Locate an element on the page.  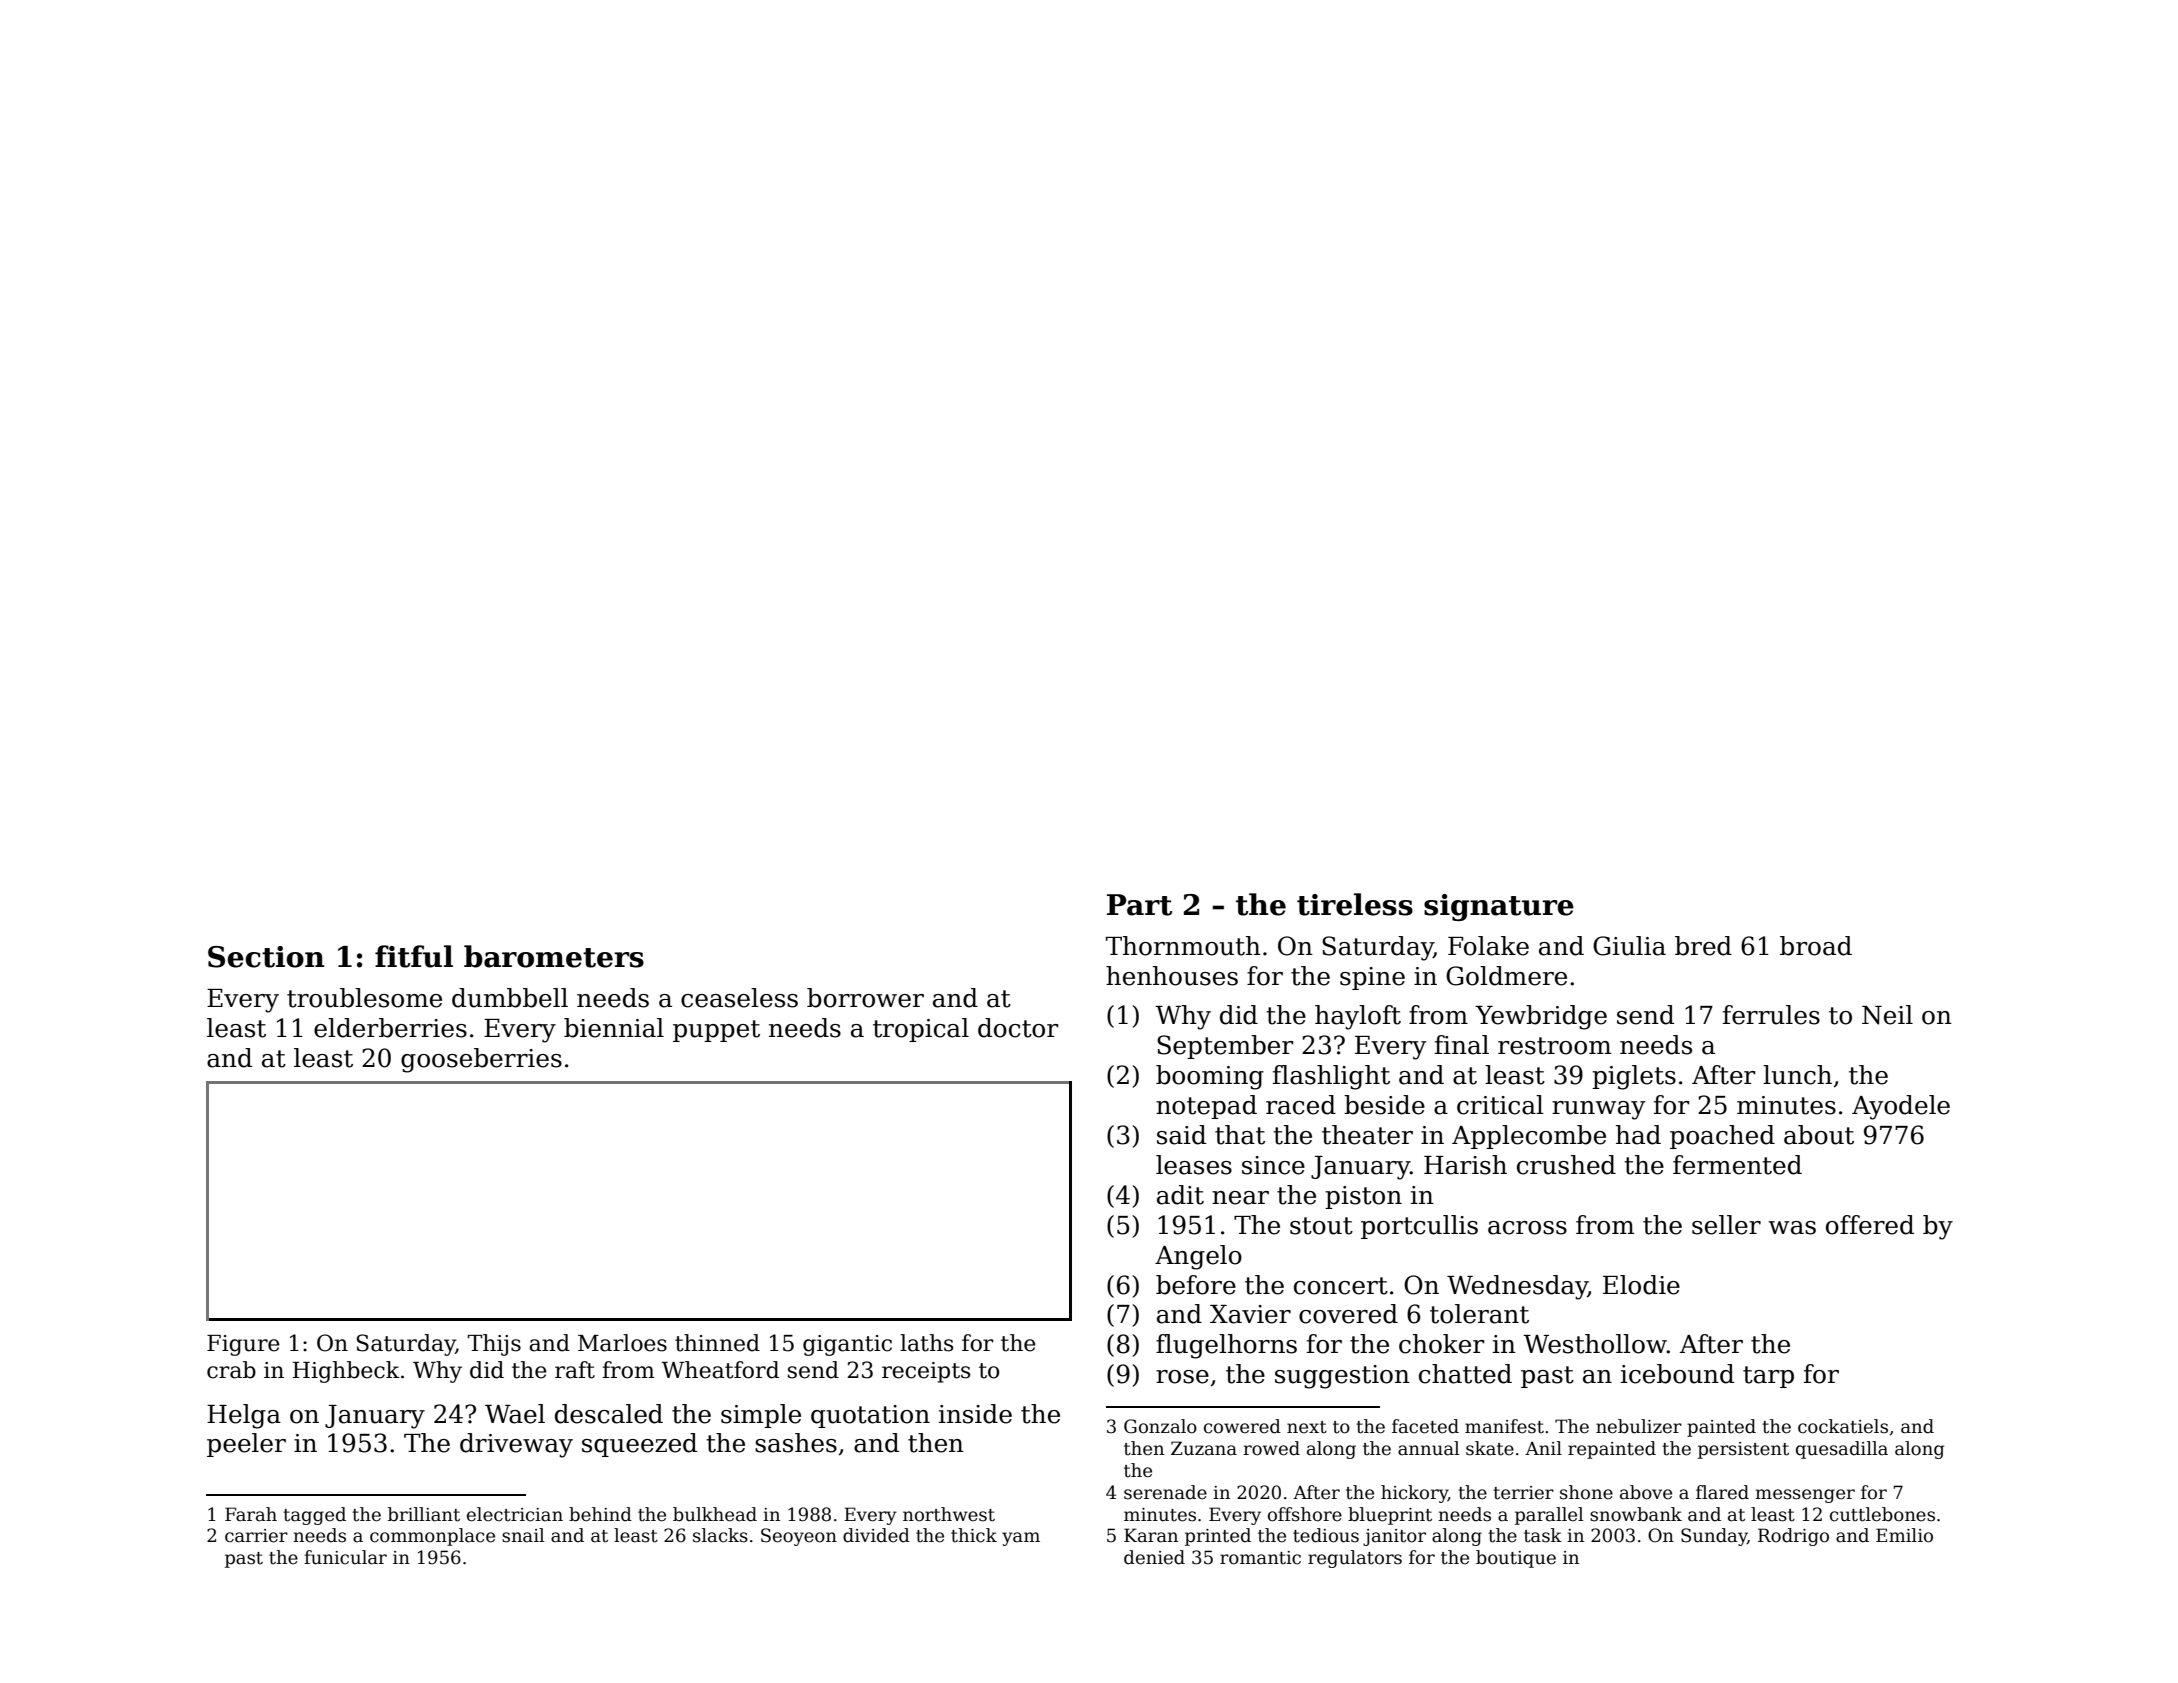
gooseberries is located at coordinates (481, 1060).
